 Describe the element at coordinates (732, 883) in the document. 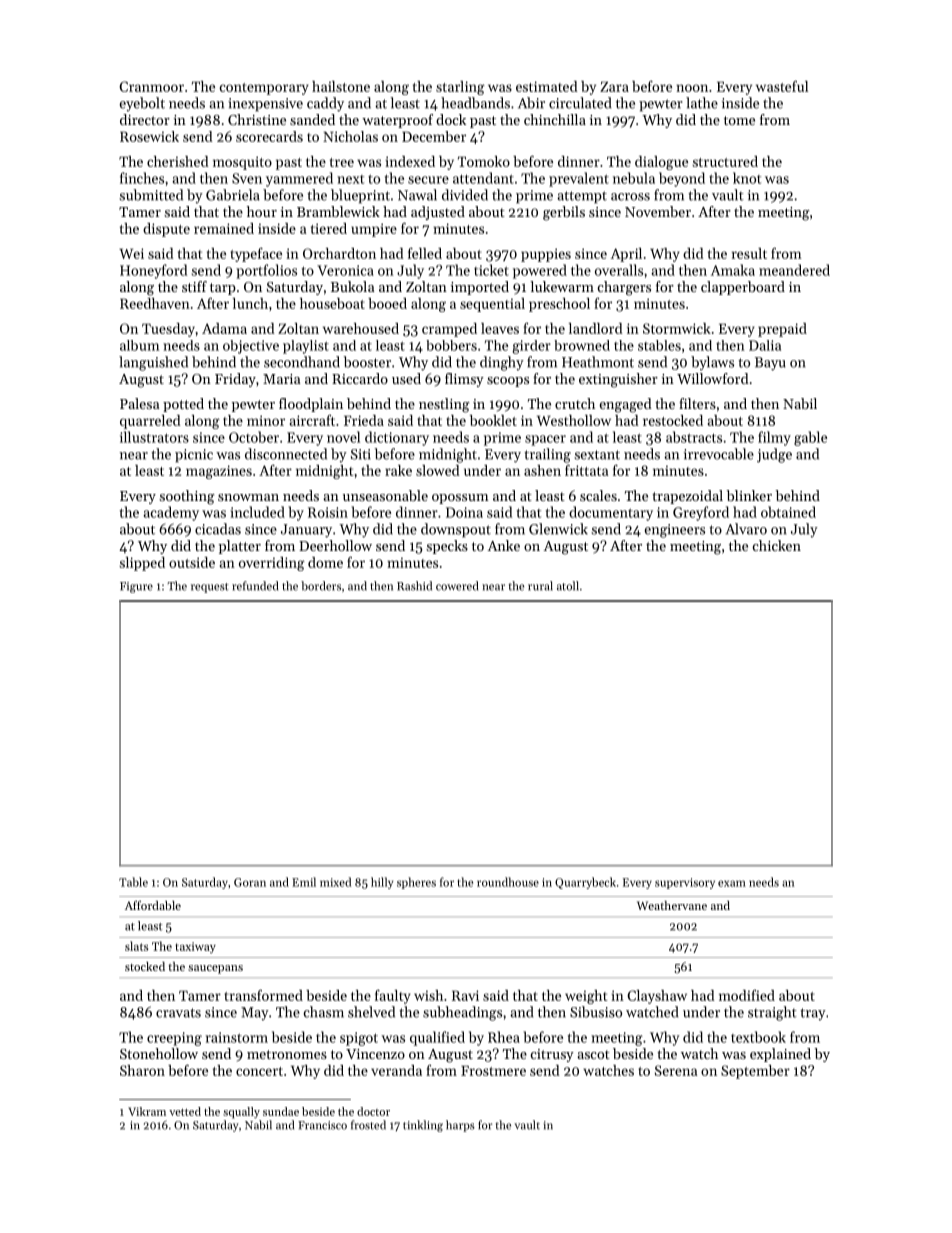

I see `exam` at that location.
